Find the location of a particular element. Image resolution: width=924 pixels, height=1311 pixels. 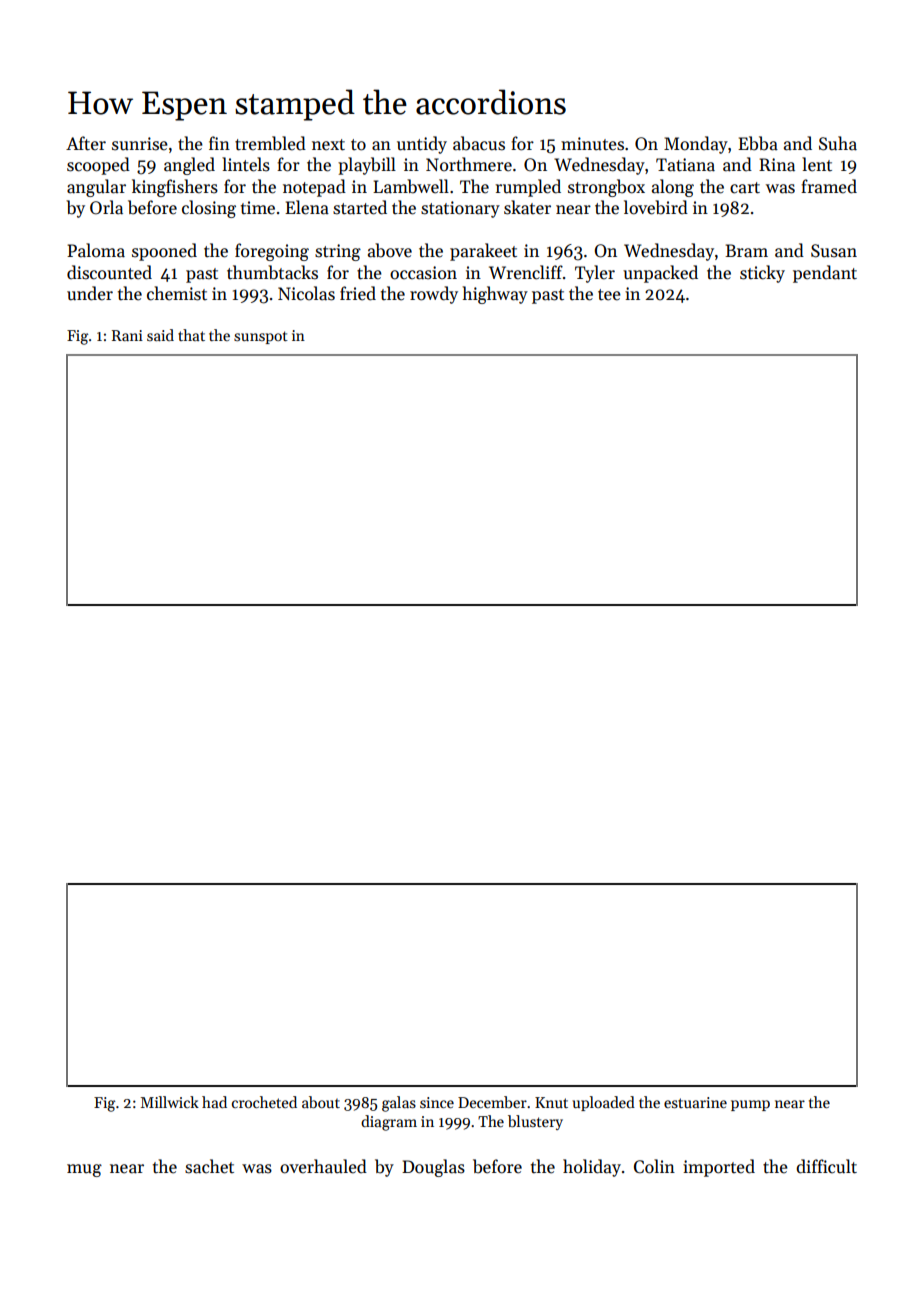

rowdy is located at coordinates (434, 295).
